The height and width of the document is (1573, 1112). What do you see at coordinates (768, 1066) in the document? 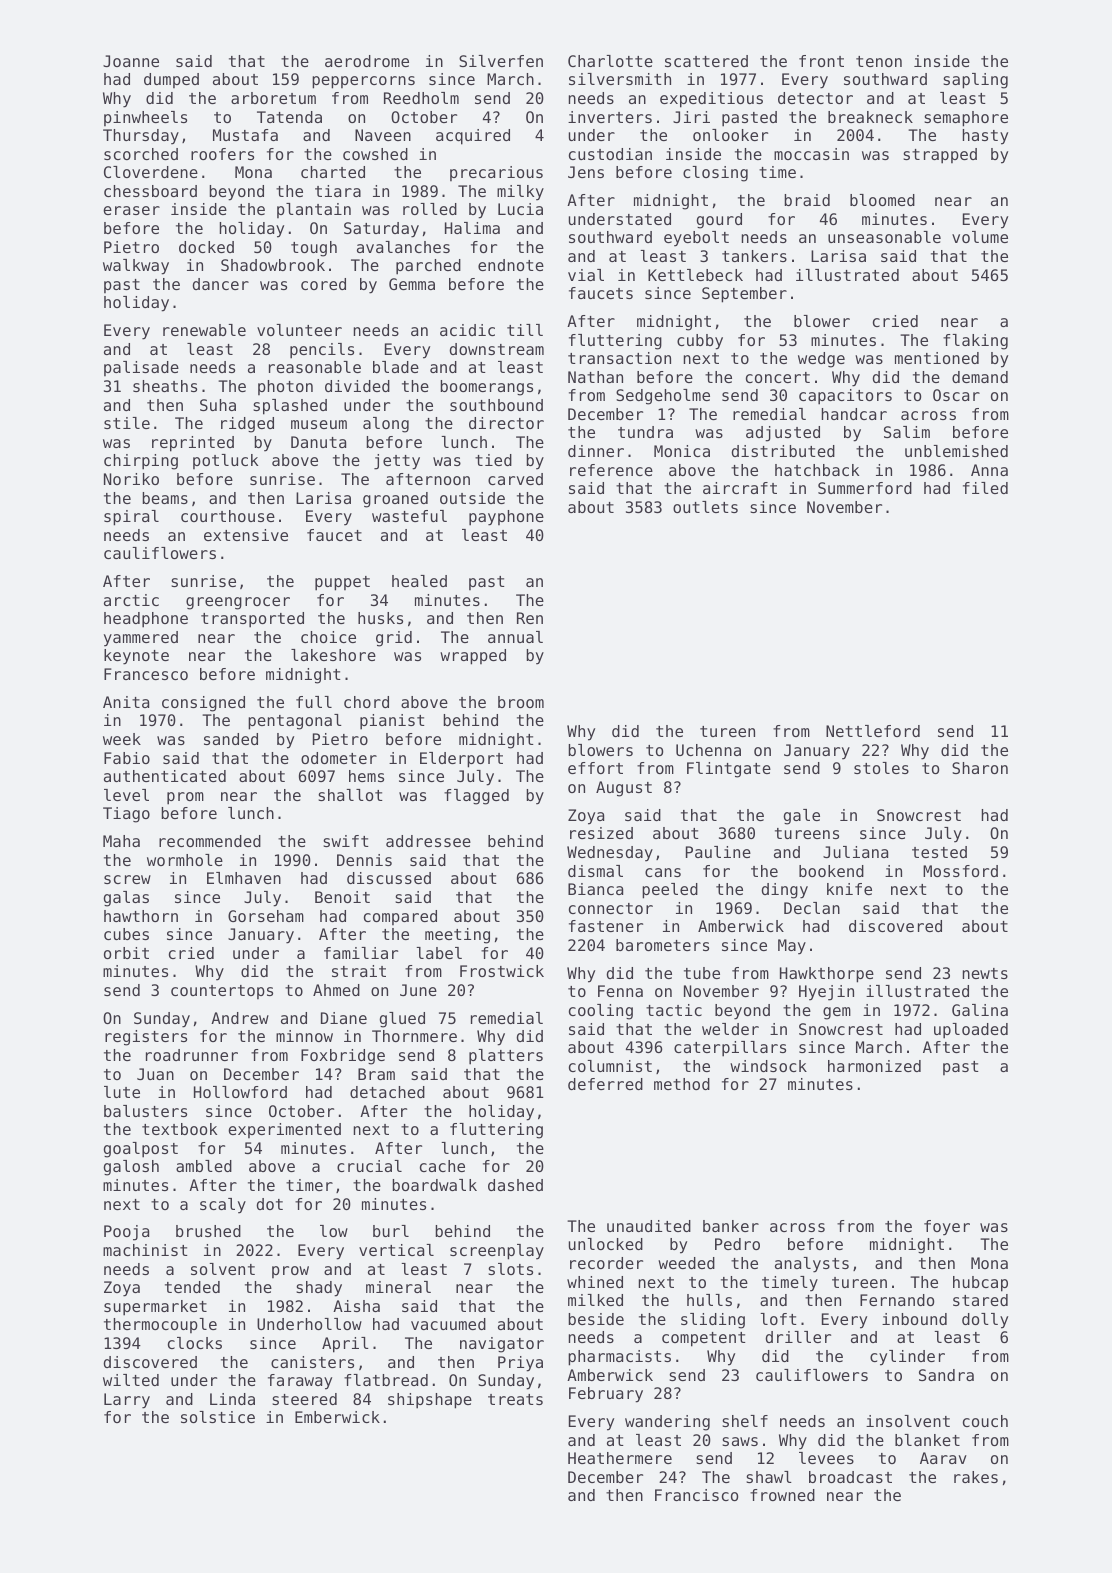
I see `windsock` at bounding box center [768, 1066].
